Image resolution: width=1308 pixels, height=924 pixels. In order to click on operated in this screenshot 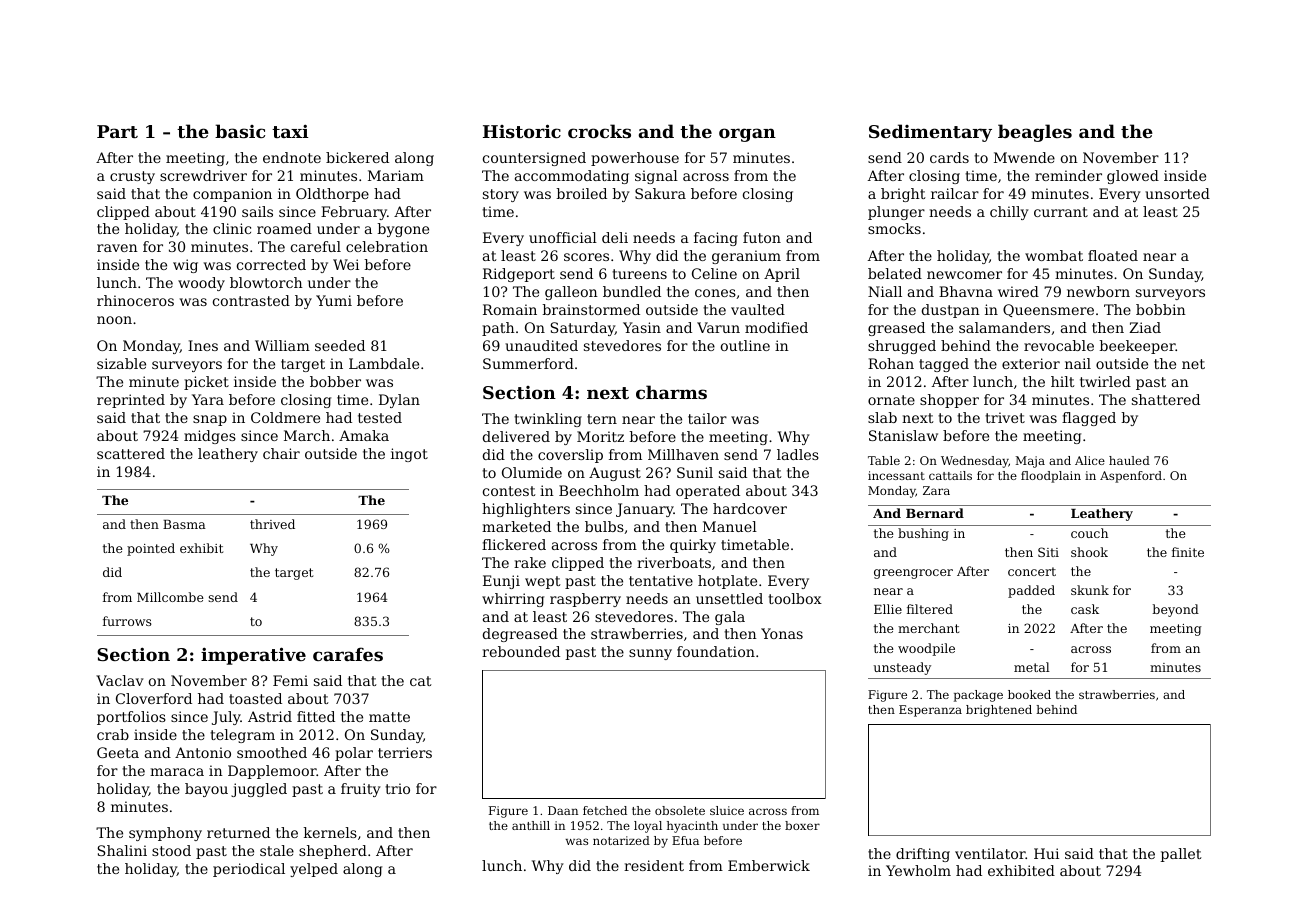, I will do `click(708, 492)`.
